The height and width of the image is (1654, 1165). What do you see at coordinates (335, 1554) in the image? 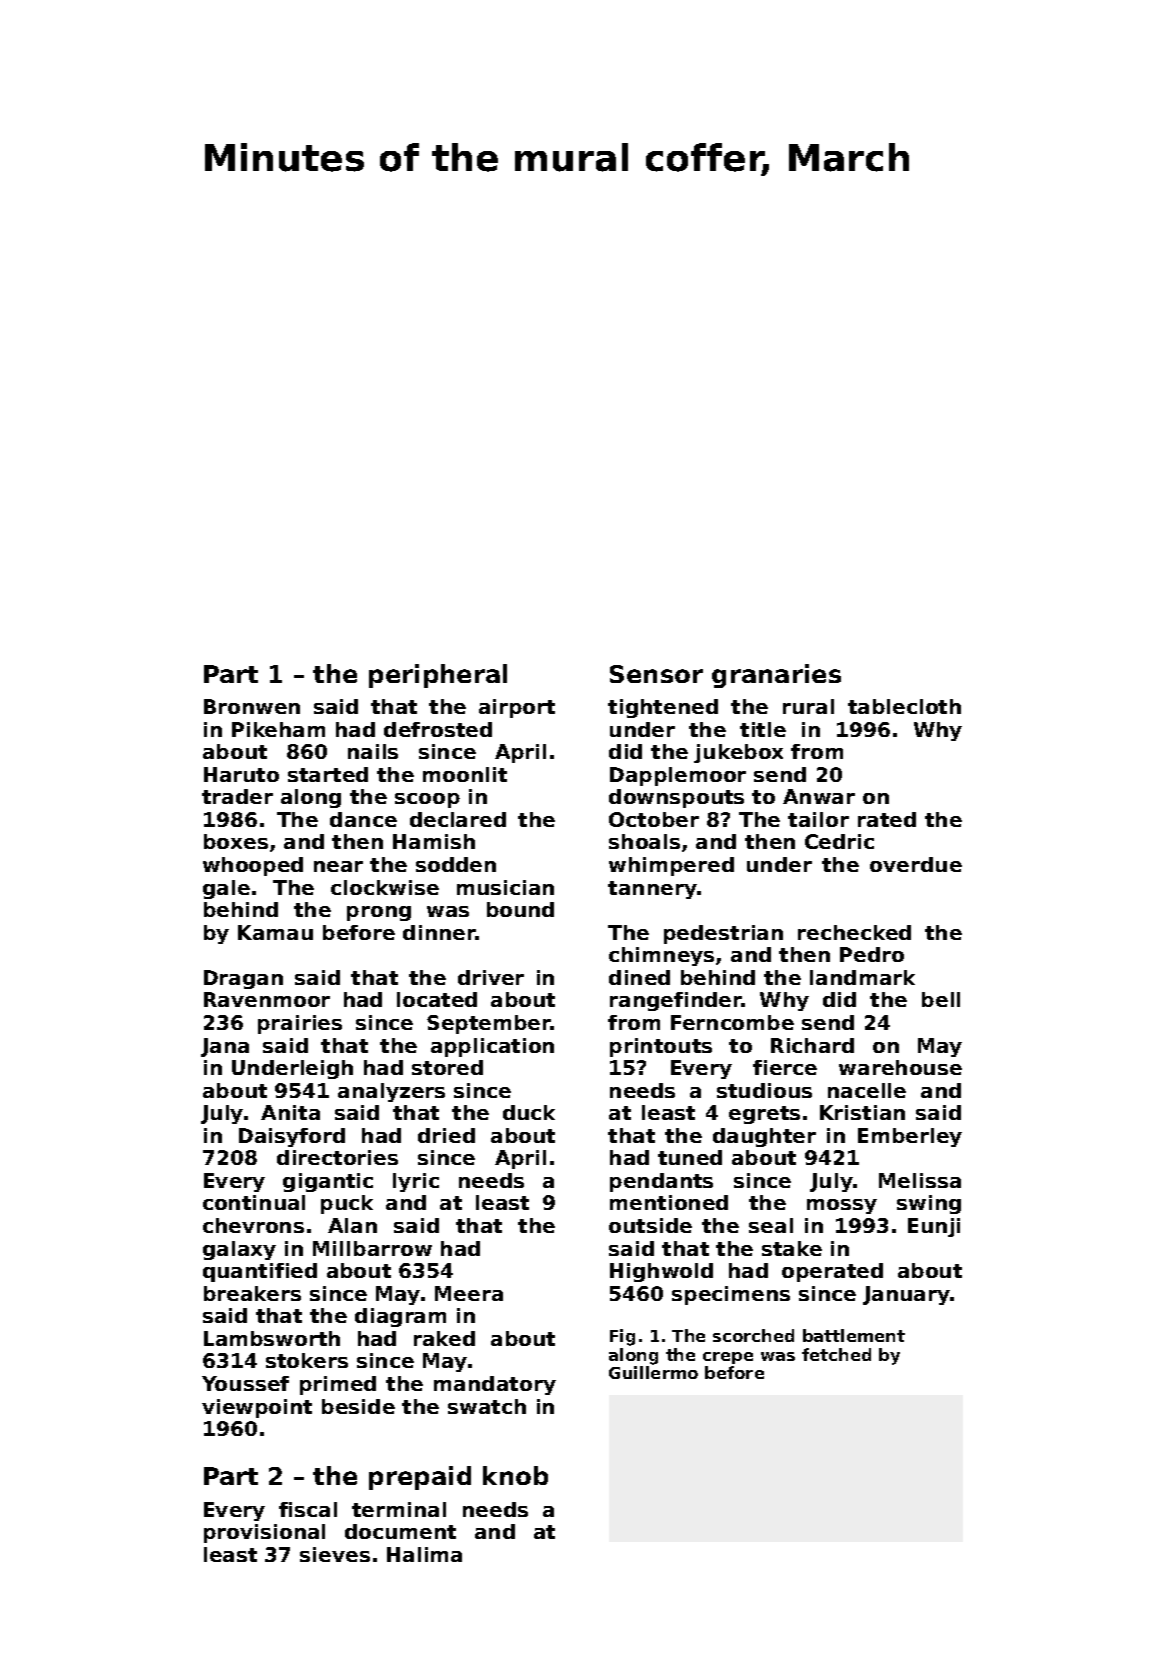
I see `sieves` at bounding box center [335, 1554].
